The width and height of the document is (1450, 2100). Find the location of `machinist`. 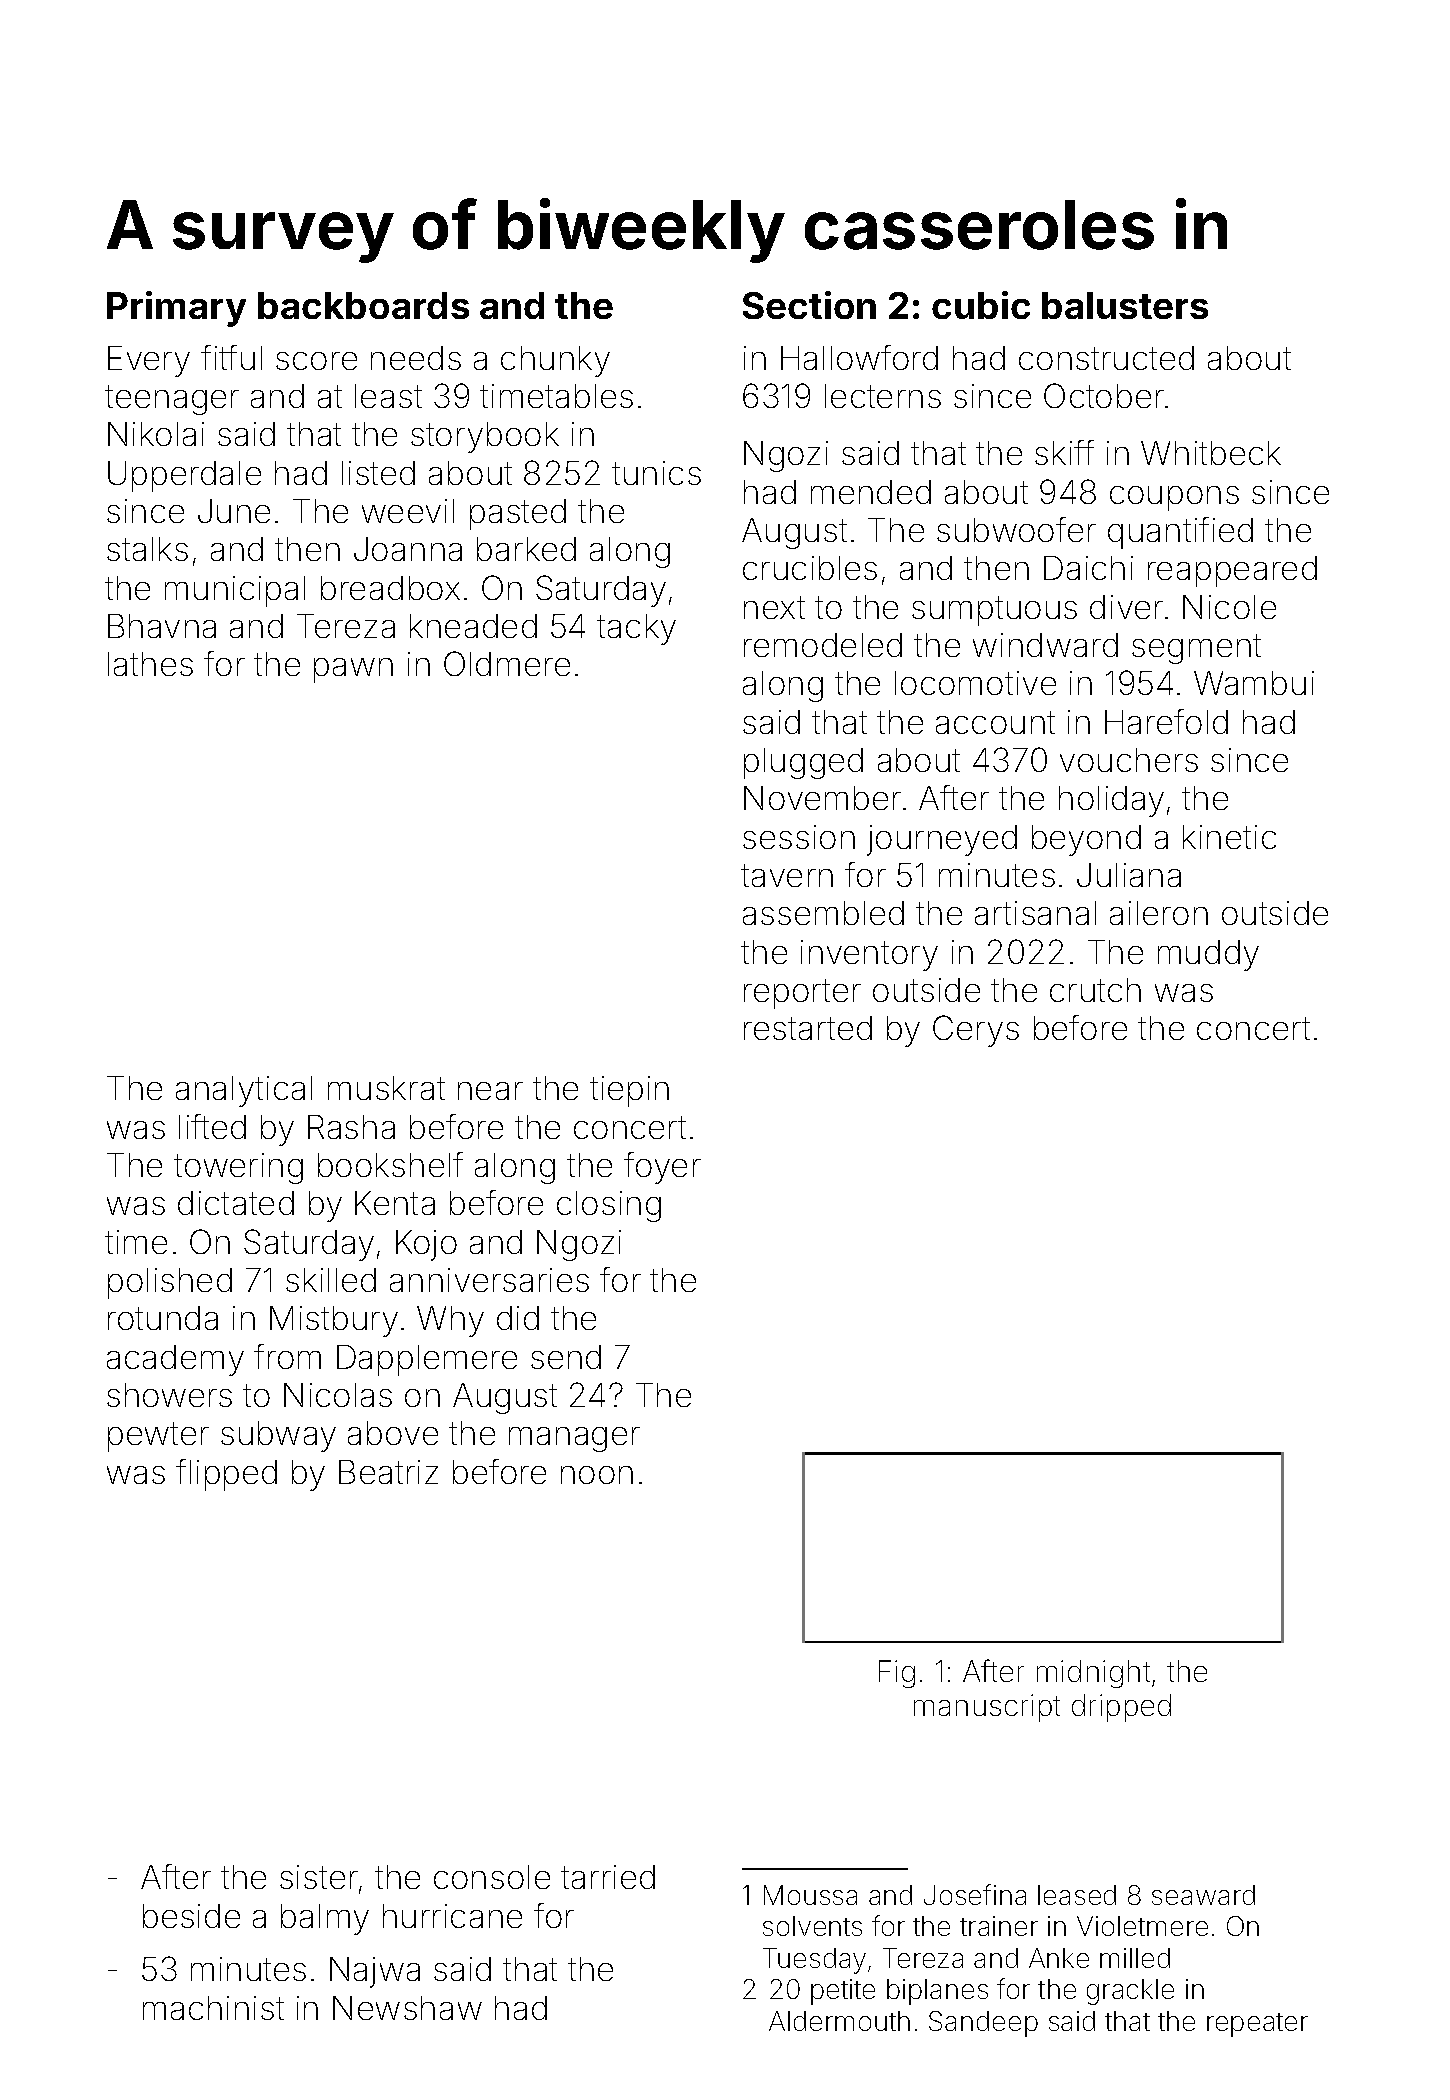

machinist is located at coordinates (213, 2008).
